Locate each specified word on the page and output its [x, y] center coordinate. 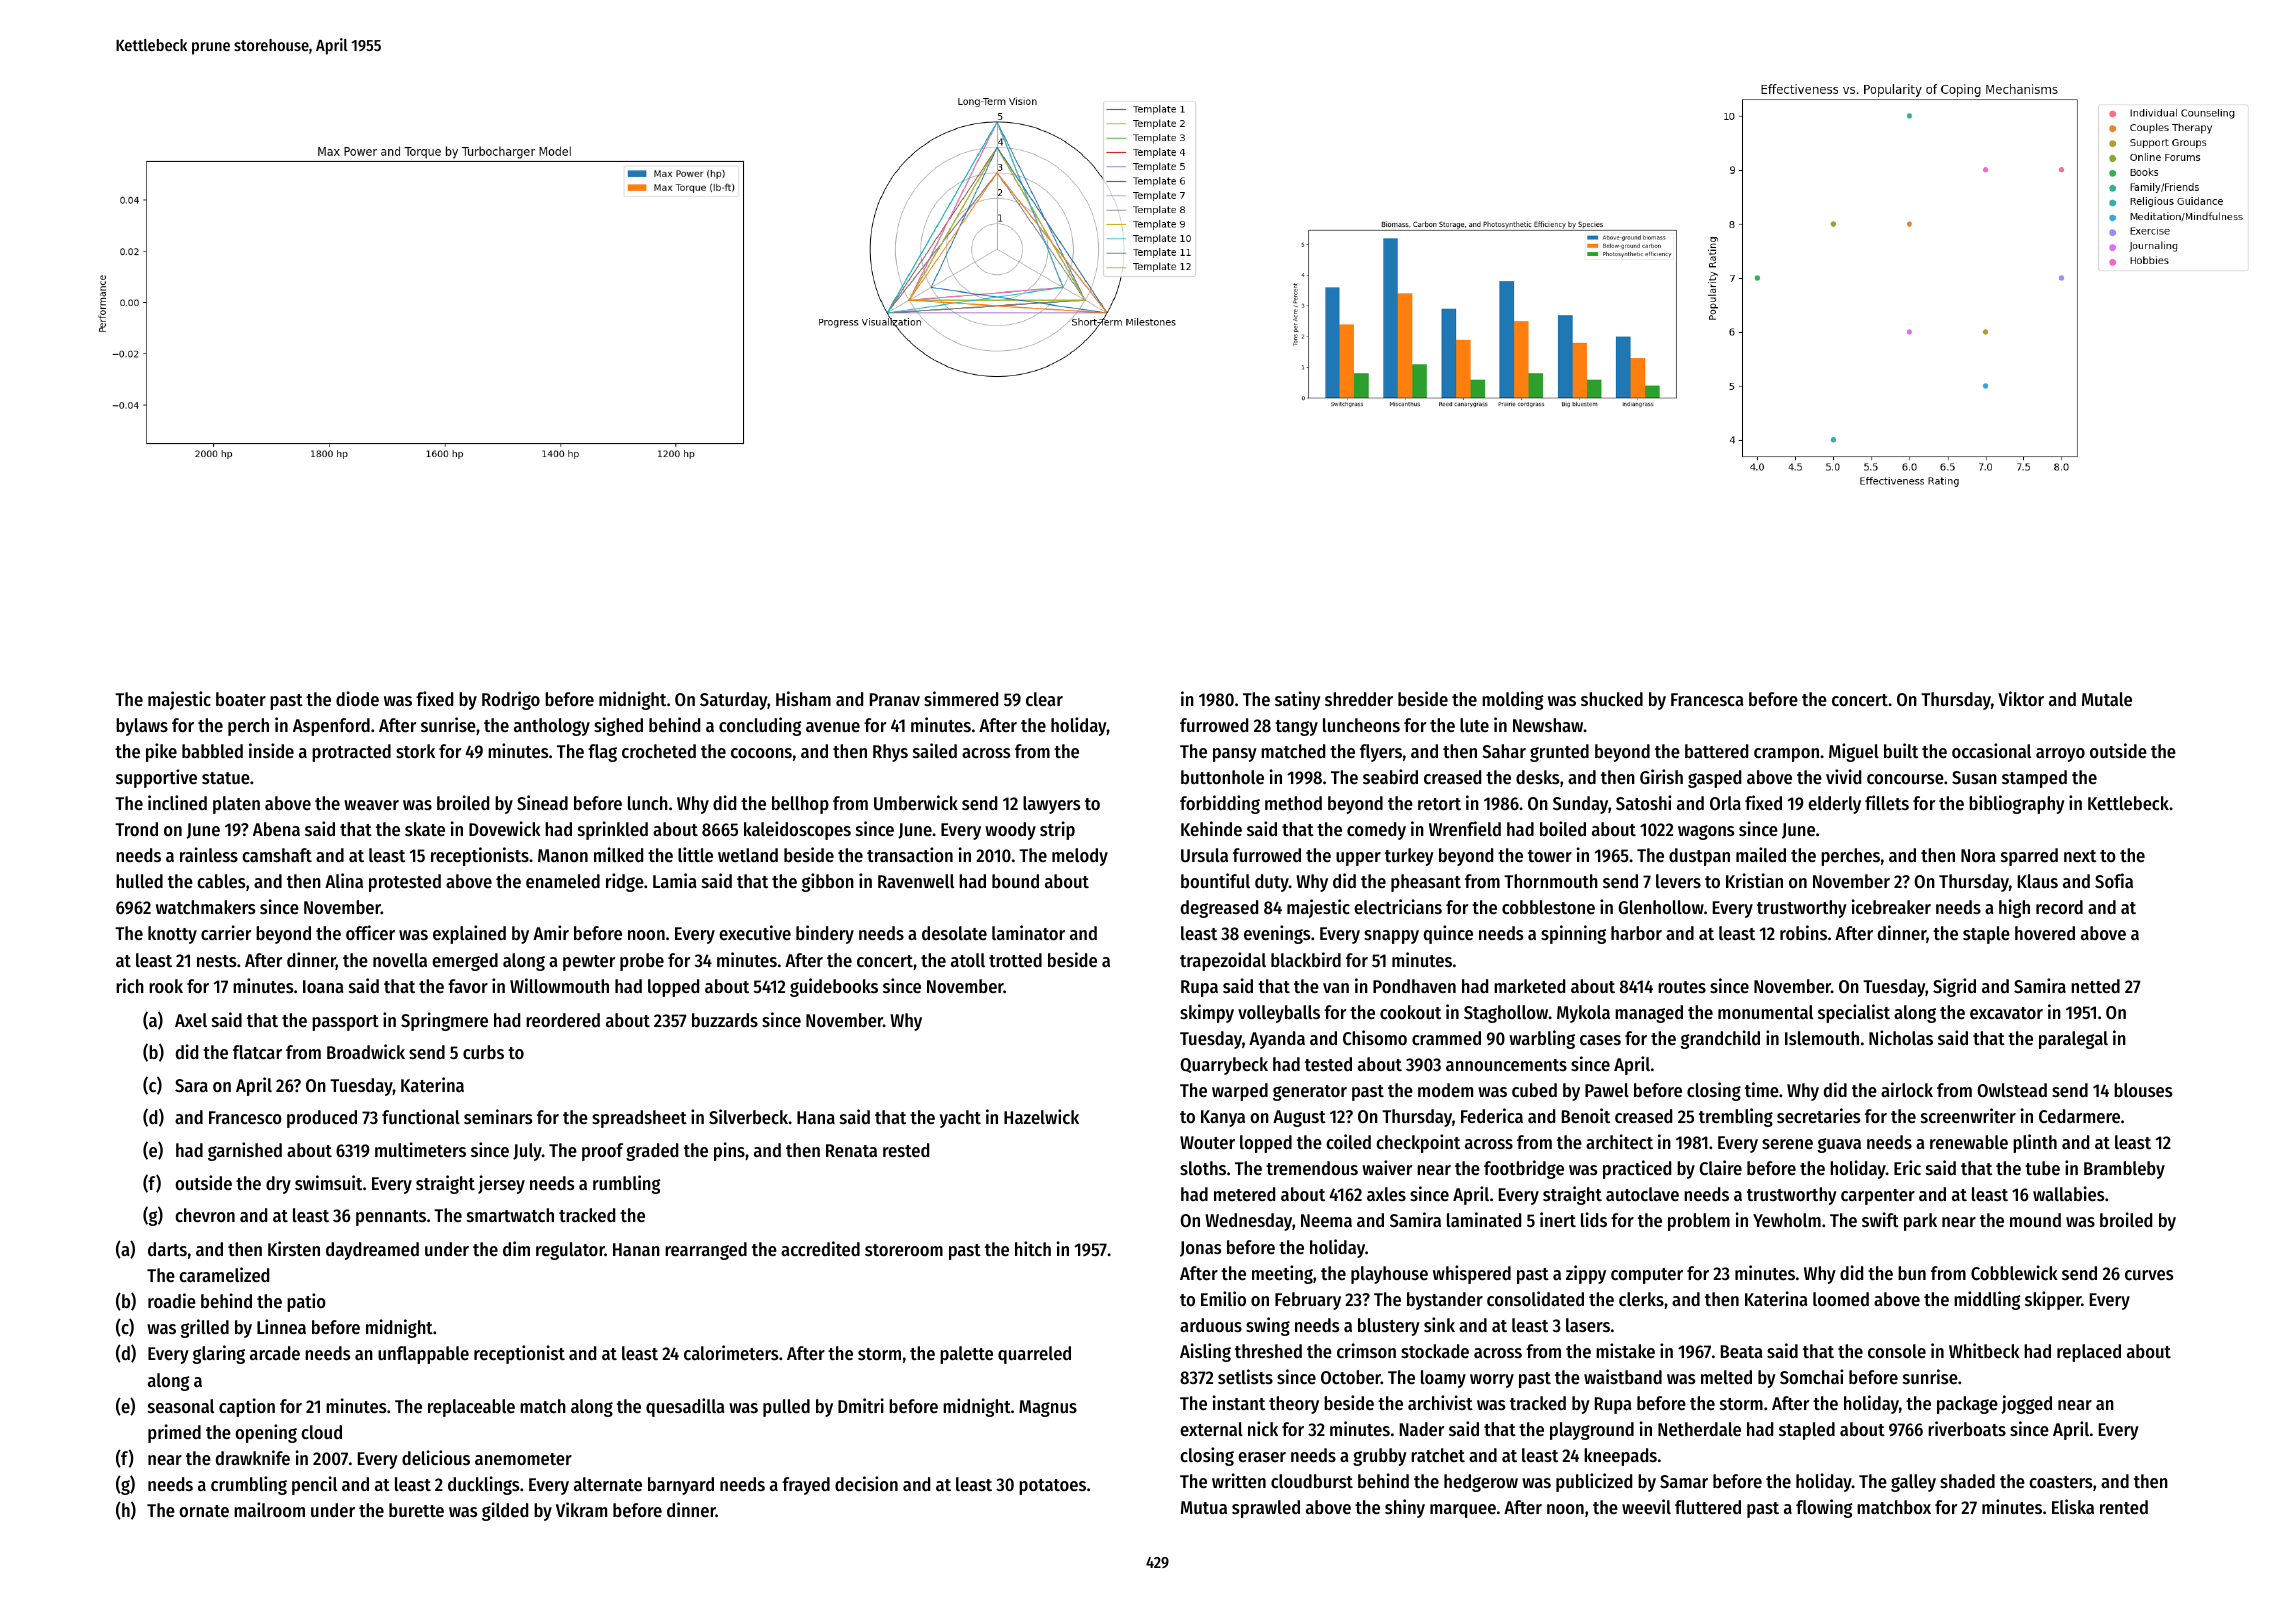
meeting [1282, 1274]
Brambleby [2124, 1170]
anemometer [523, 1459]
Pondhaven [1414, 986]
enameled [563, 881]
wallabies [2068, 1193]
